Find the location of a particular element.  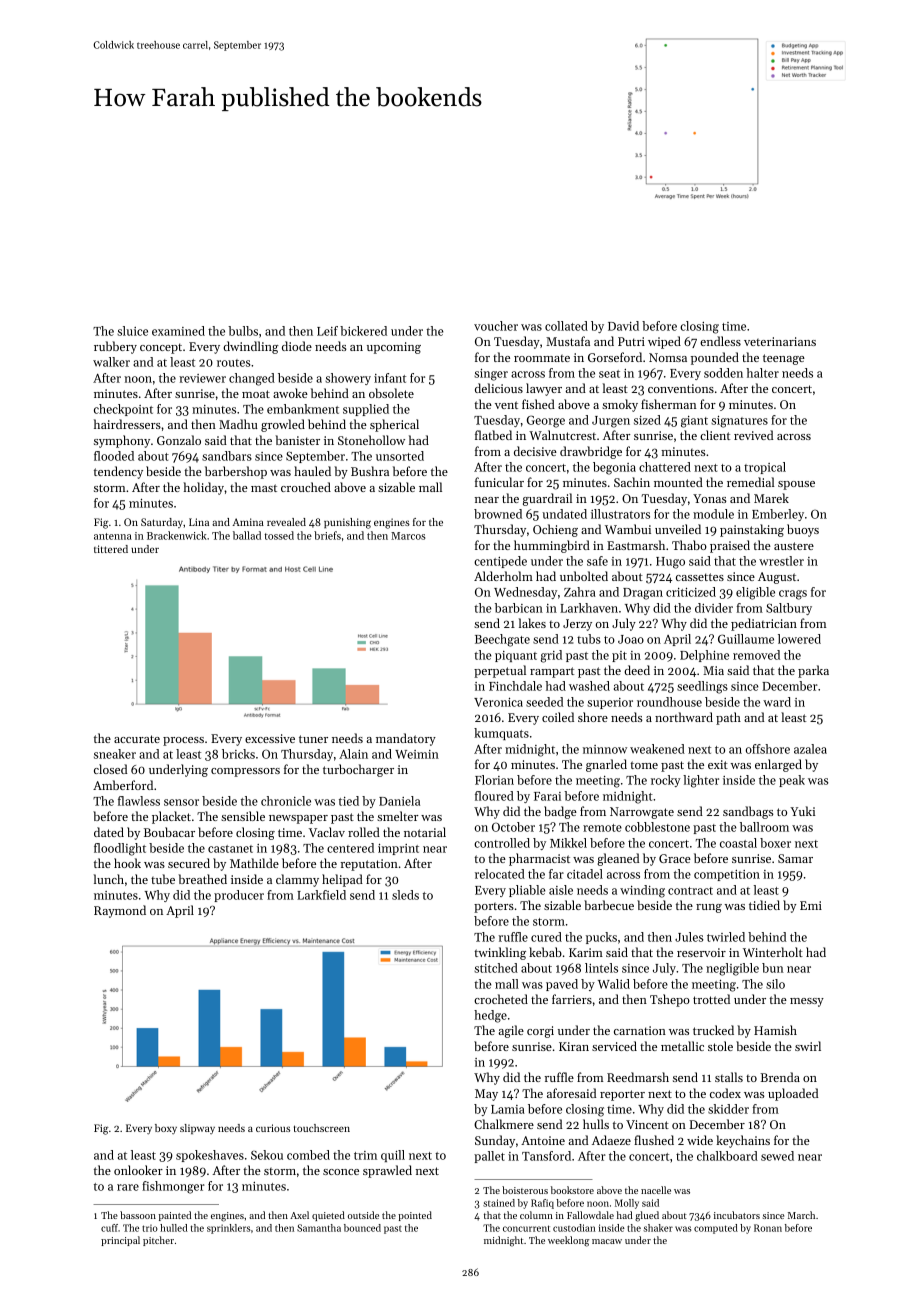

sluice is located at coordinates (132, 331).
